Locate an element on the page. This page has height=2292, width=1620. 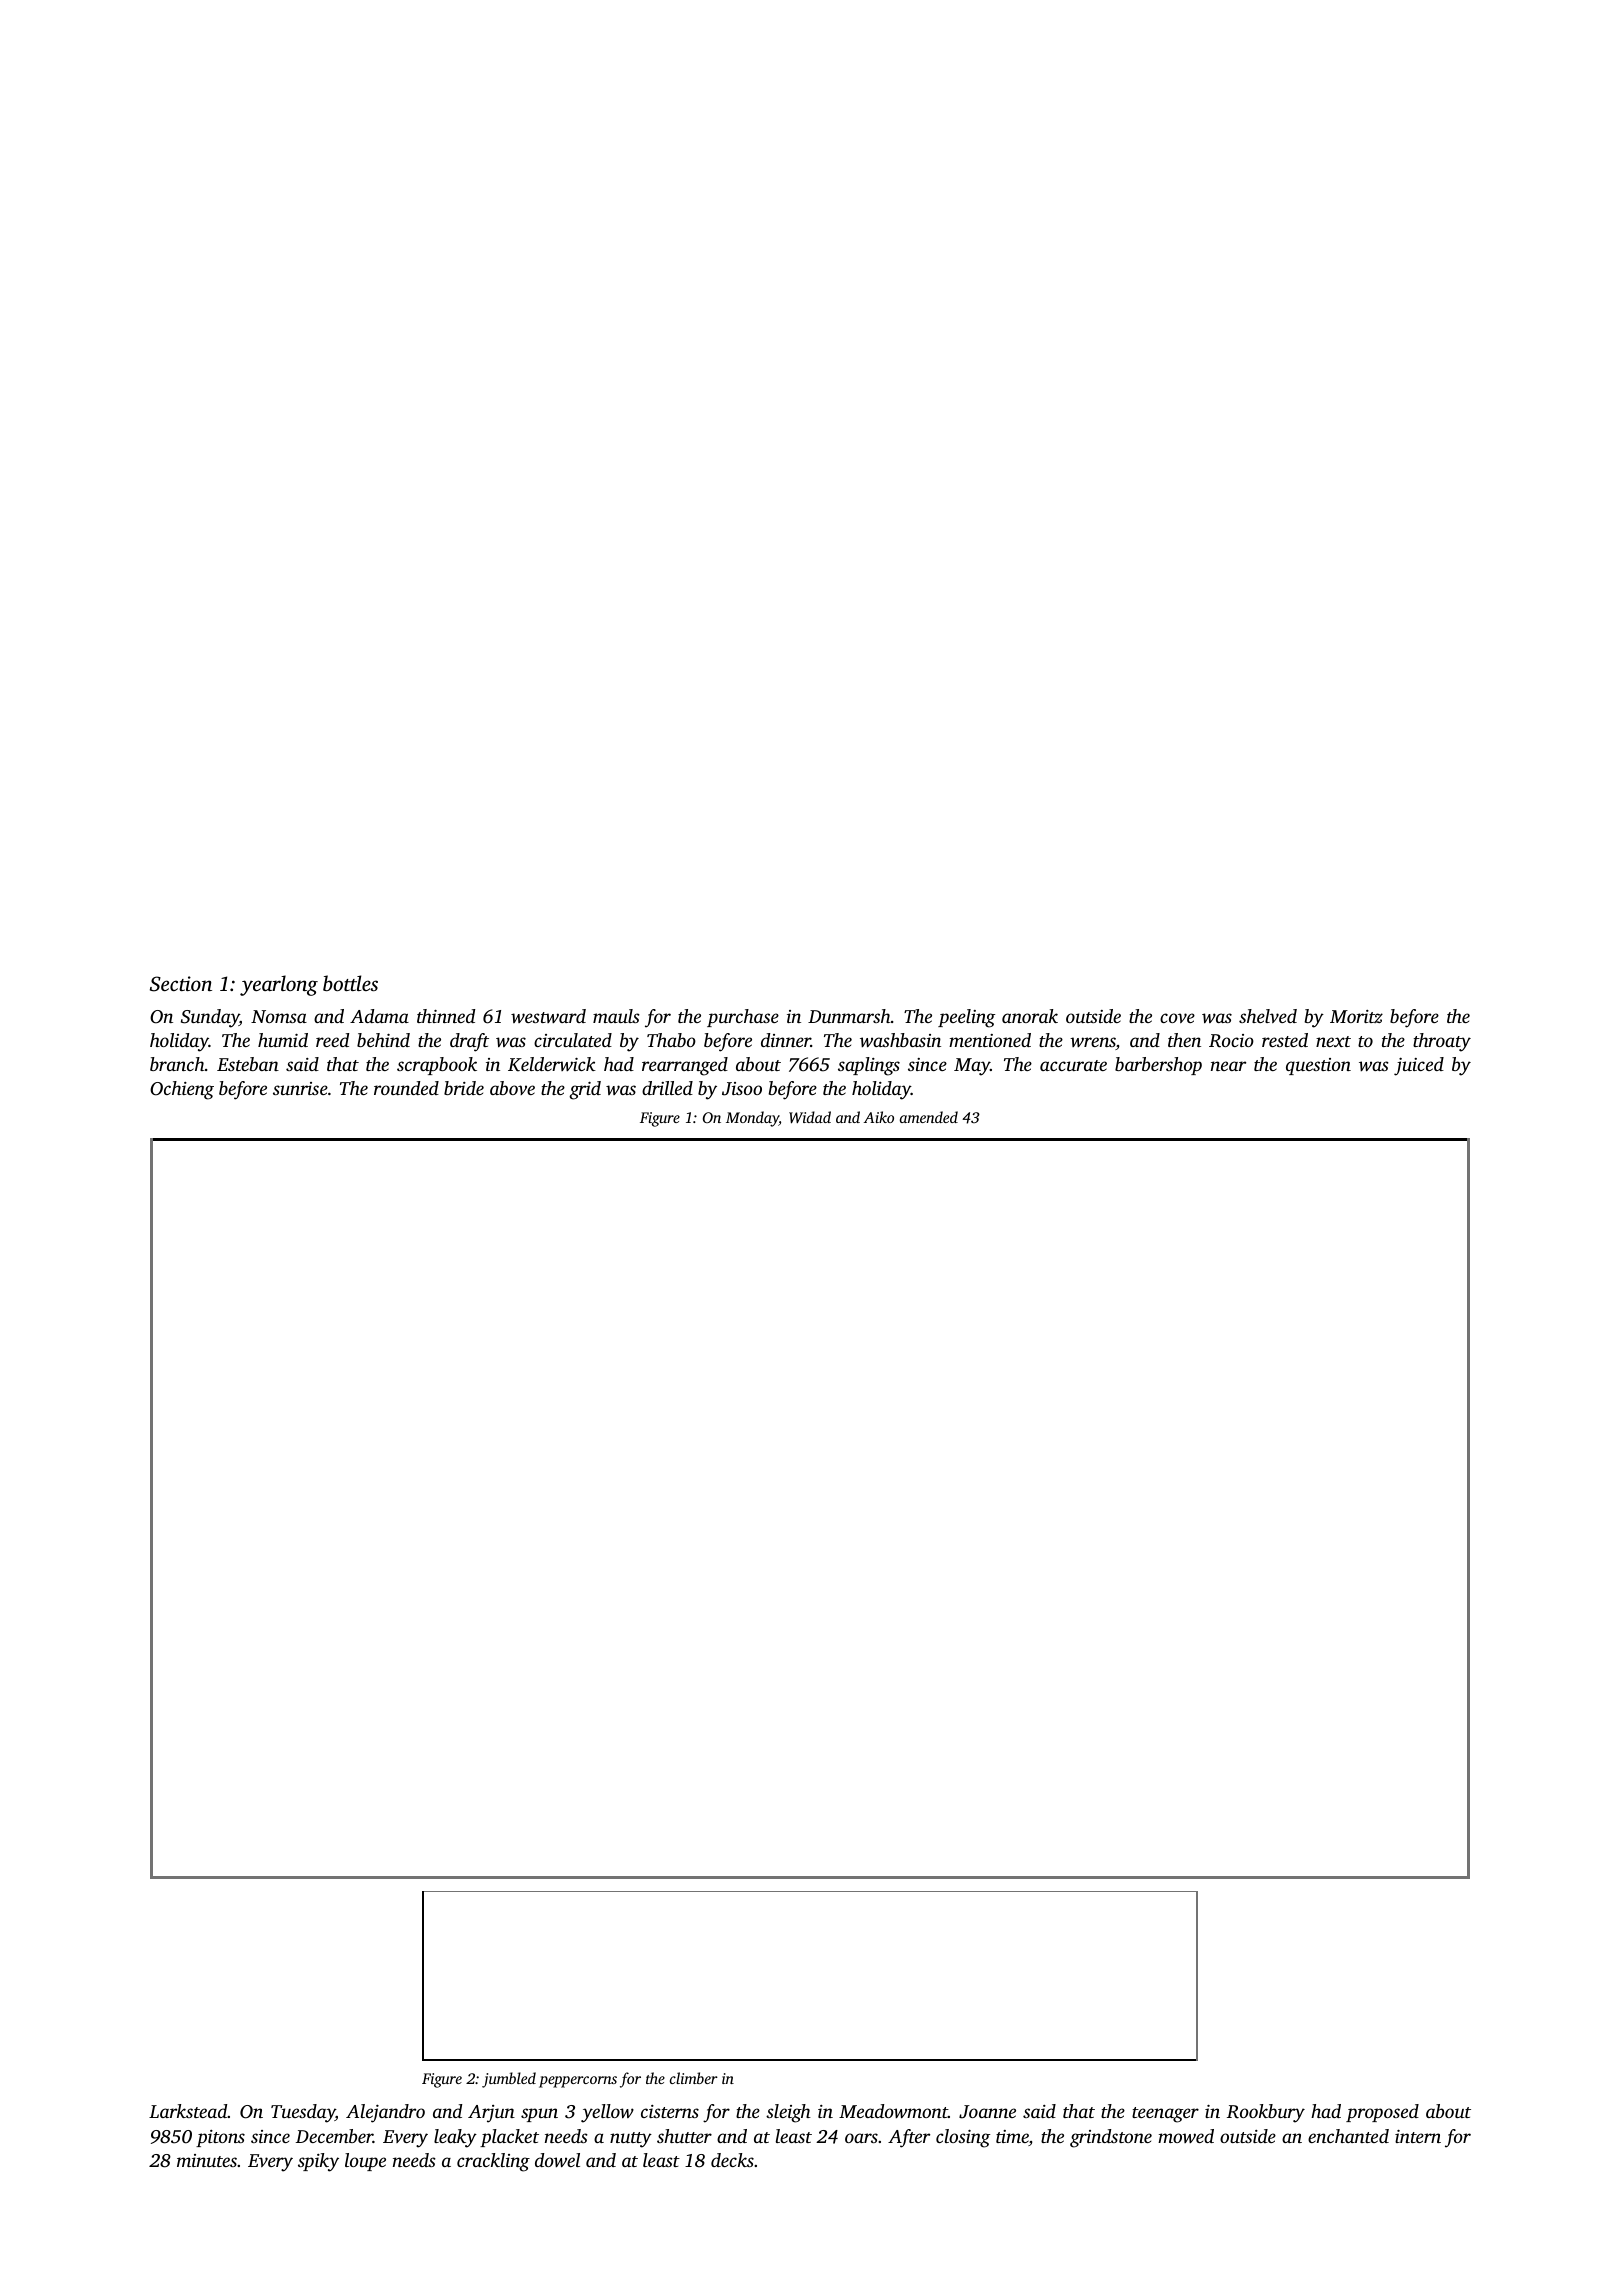
juiced is located at coordinates (1419, 1066).
